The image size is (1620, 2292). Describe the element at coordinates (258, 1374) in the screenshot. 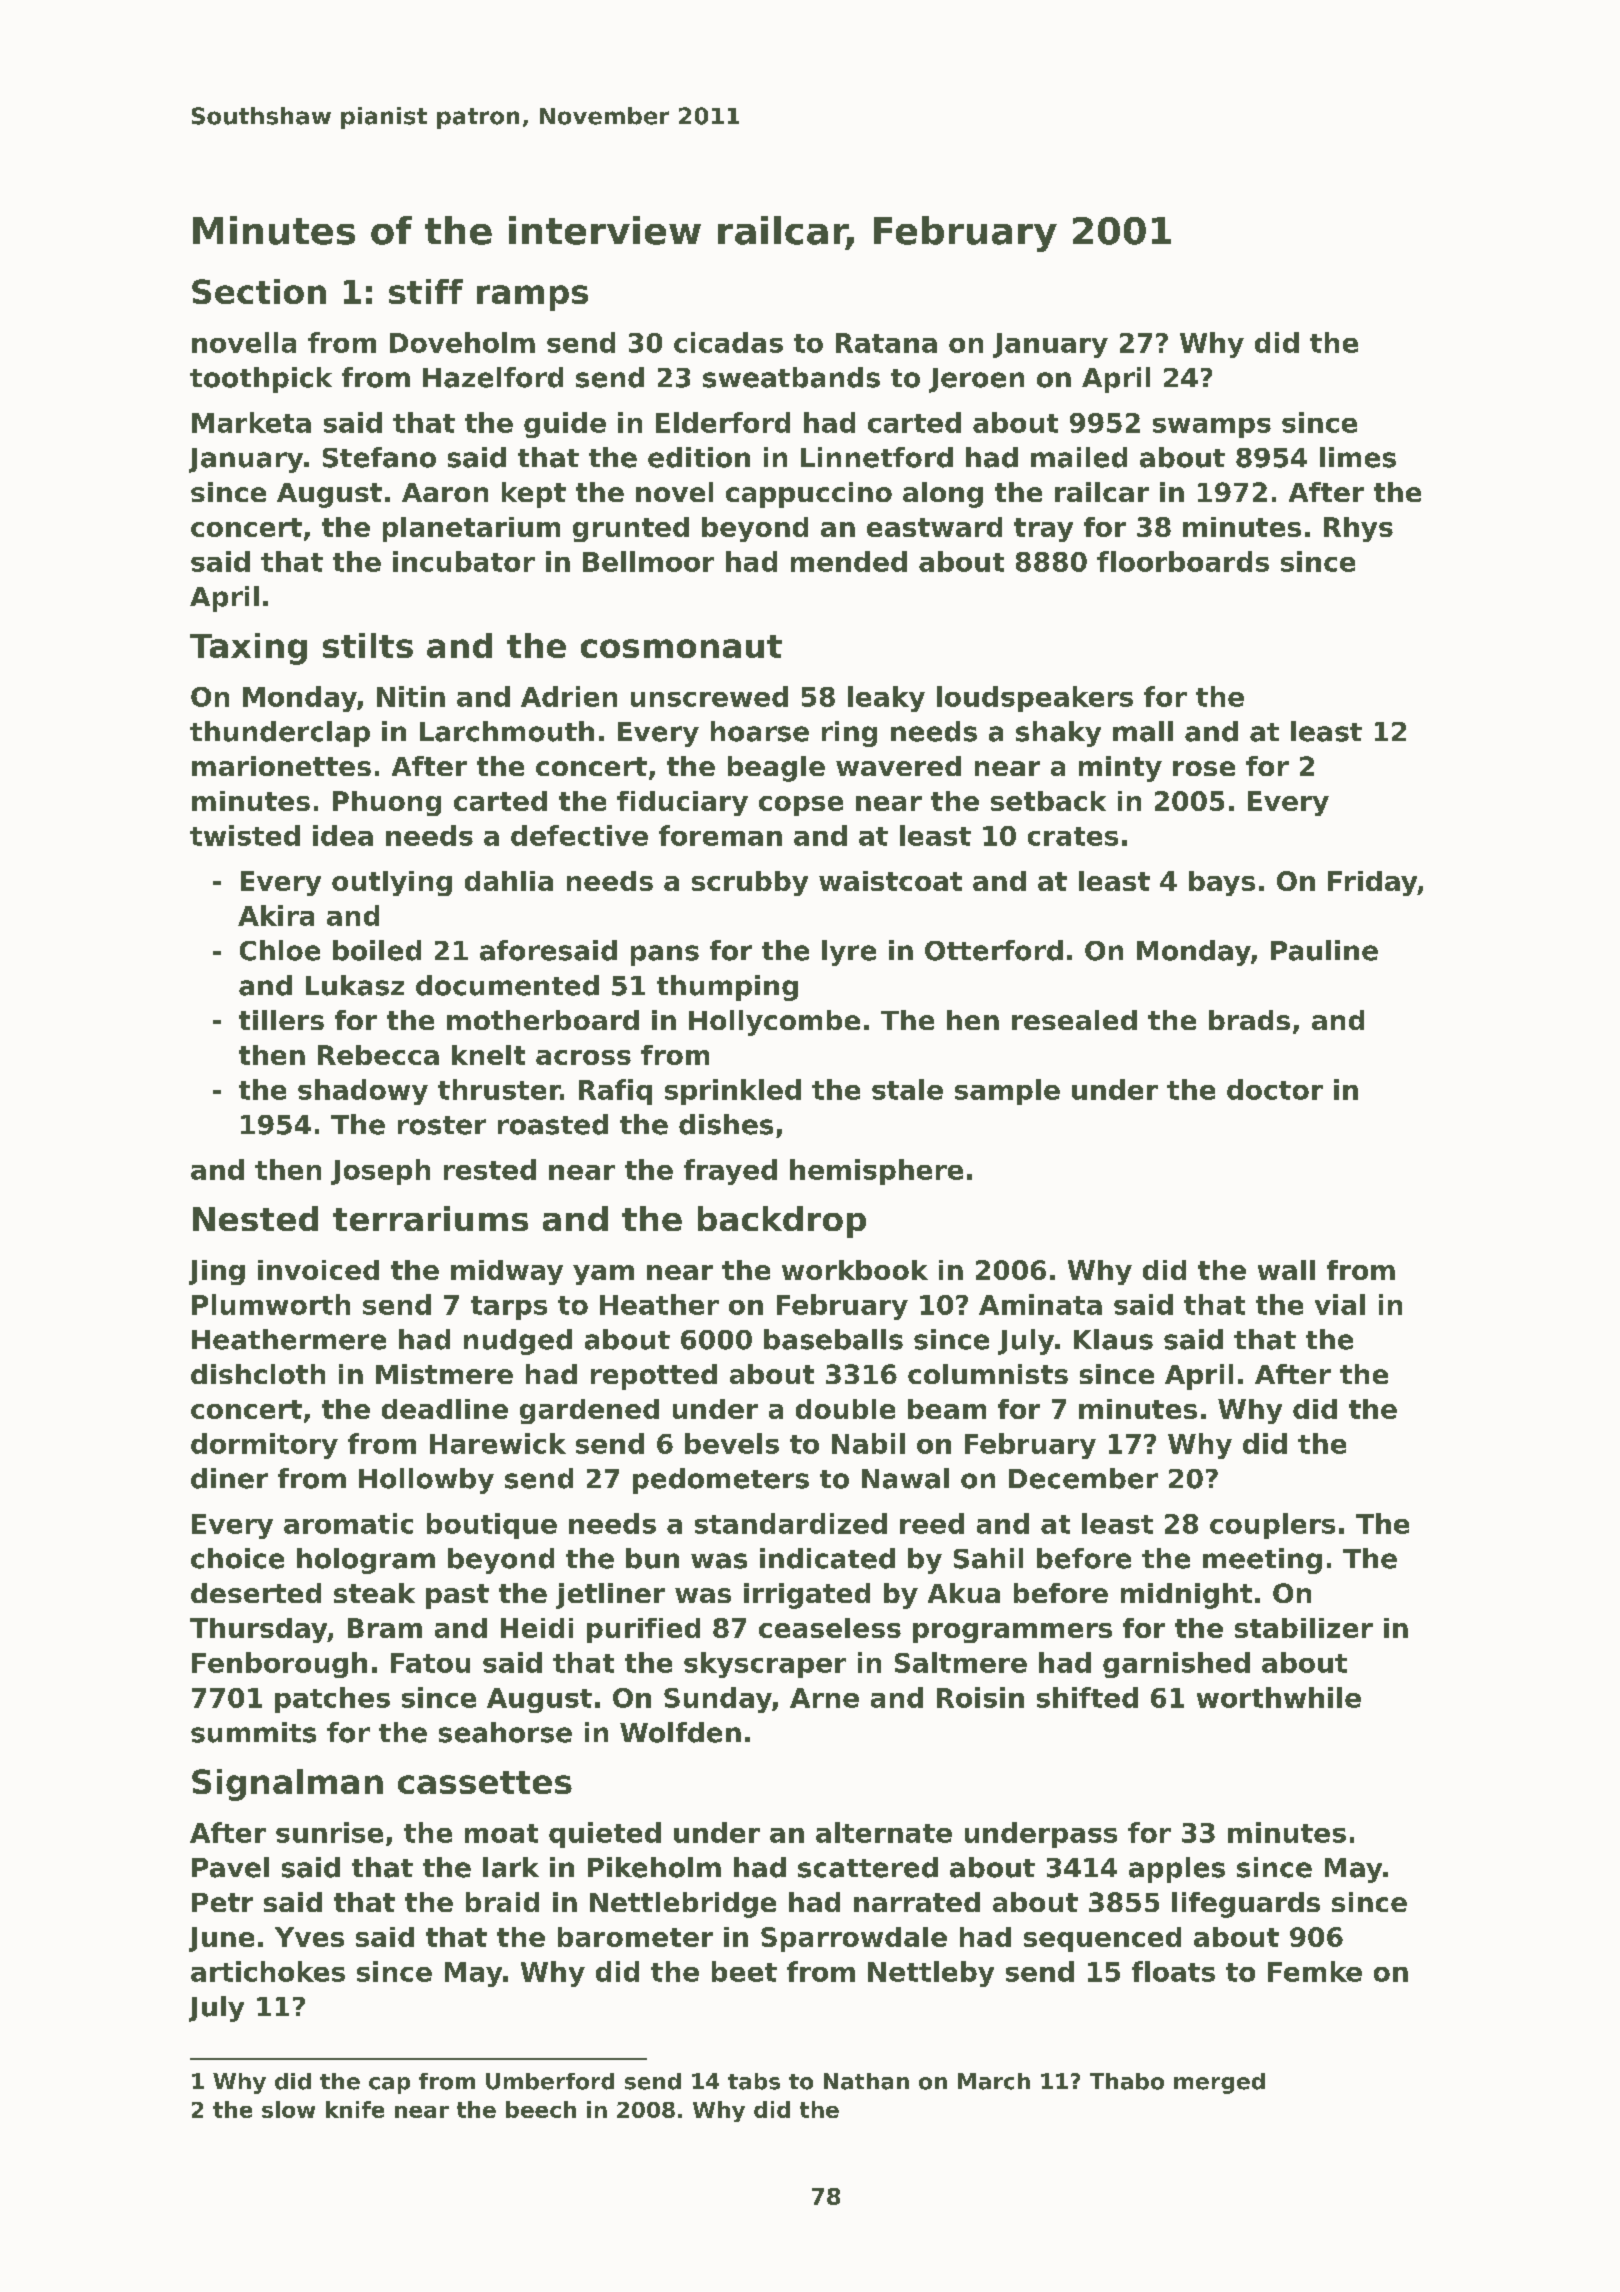

I see `dishcloth` at that location.
